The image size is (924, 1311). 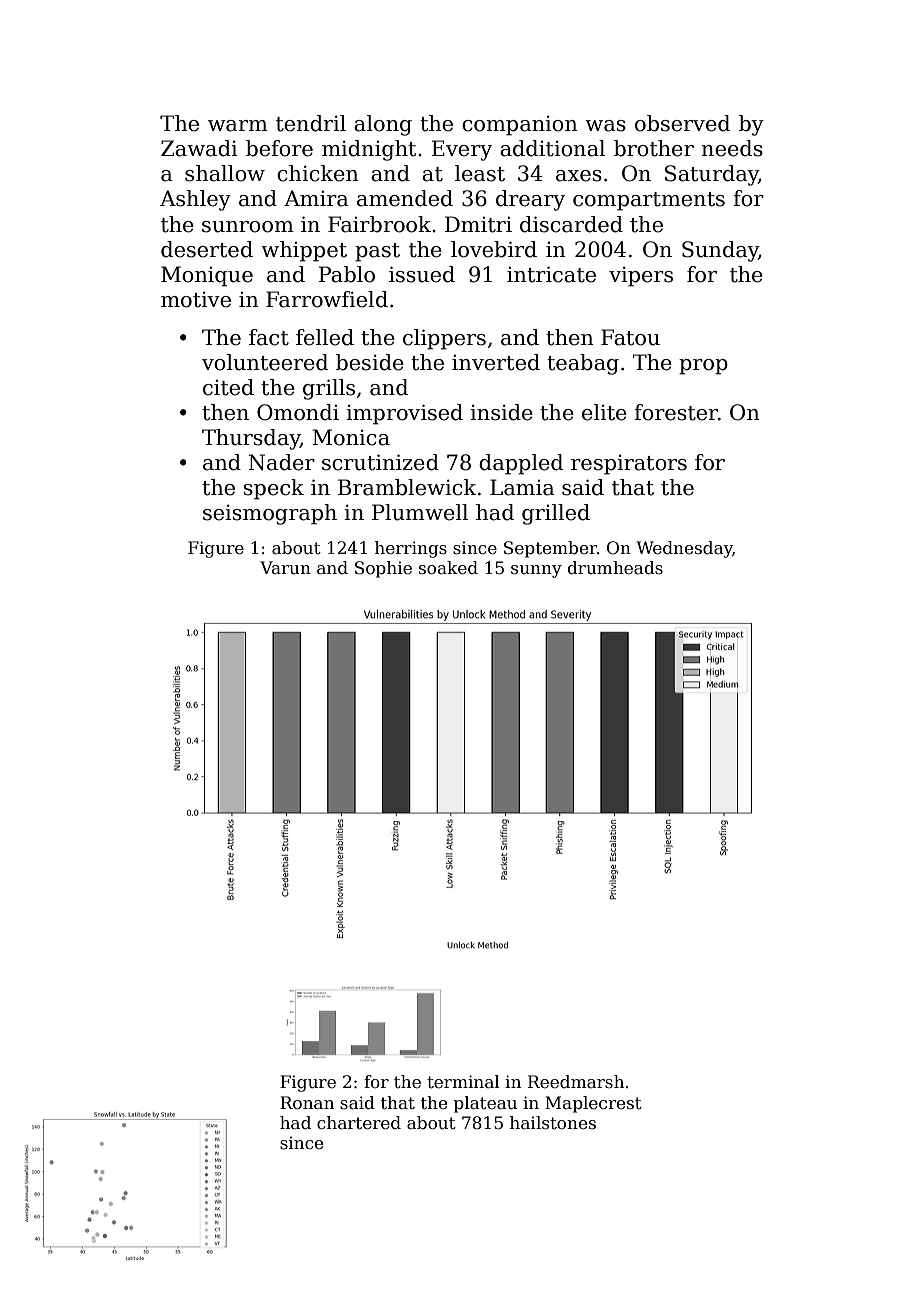 What do you see at coordinates (501, 412) in the screenshot?
I see `inside` at bounding box center [501, 412].
